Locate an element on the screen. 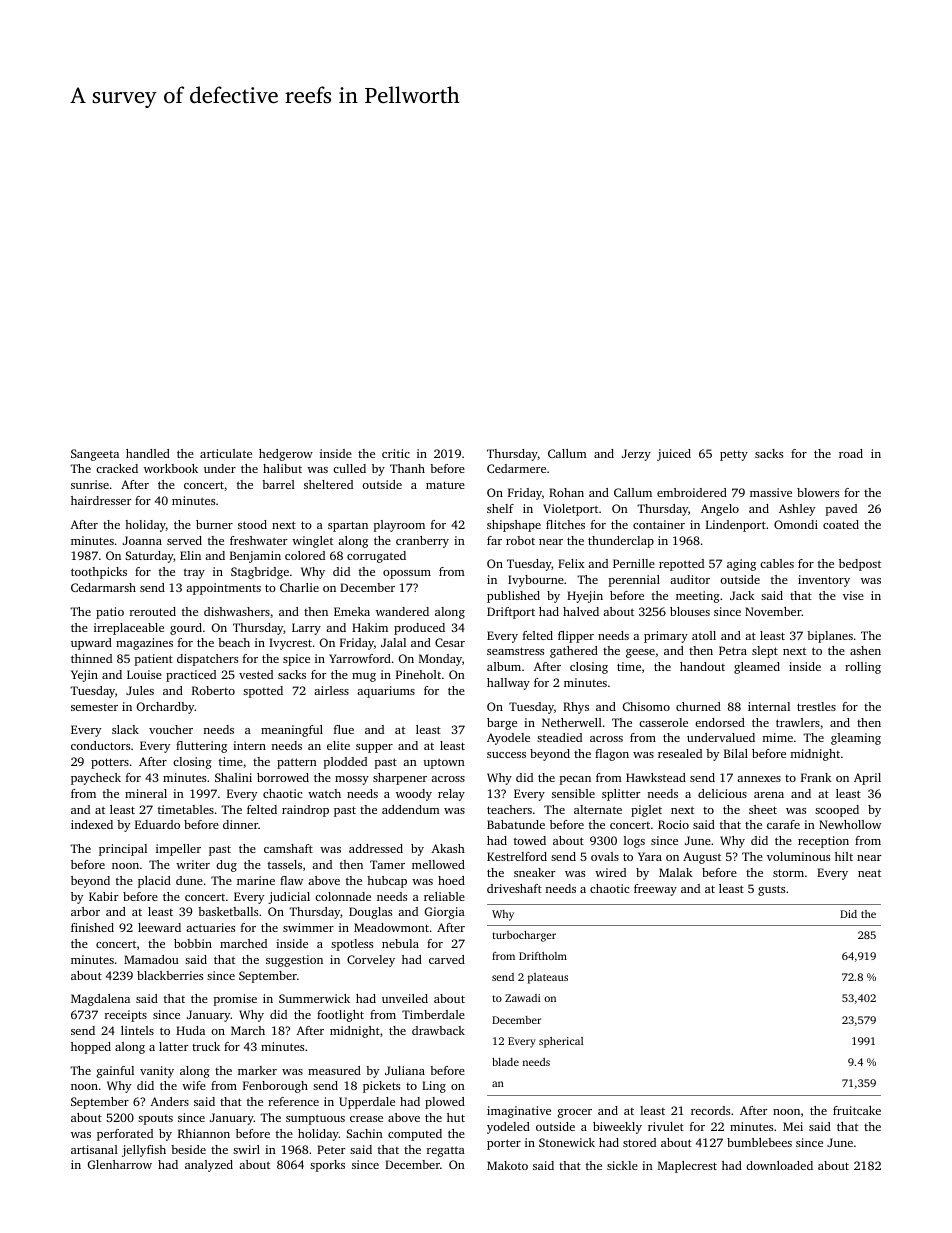 This screenshot has height=1233, width=952. steadied is located at coordinates (559, 737).
